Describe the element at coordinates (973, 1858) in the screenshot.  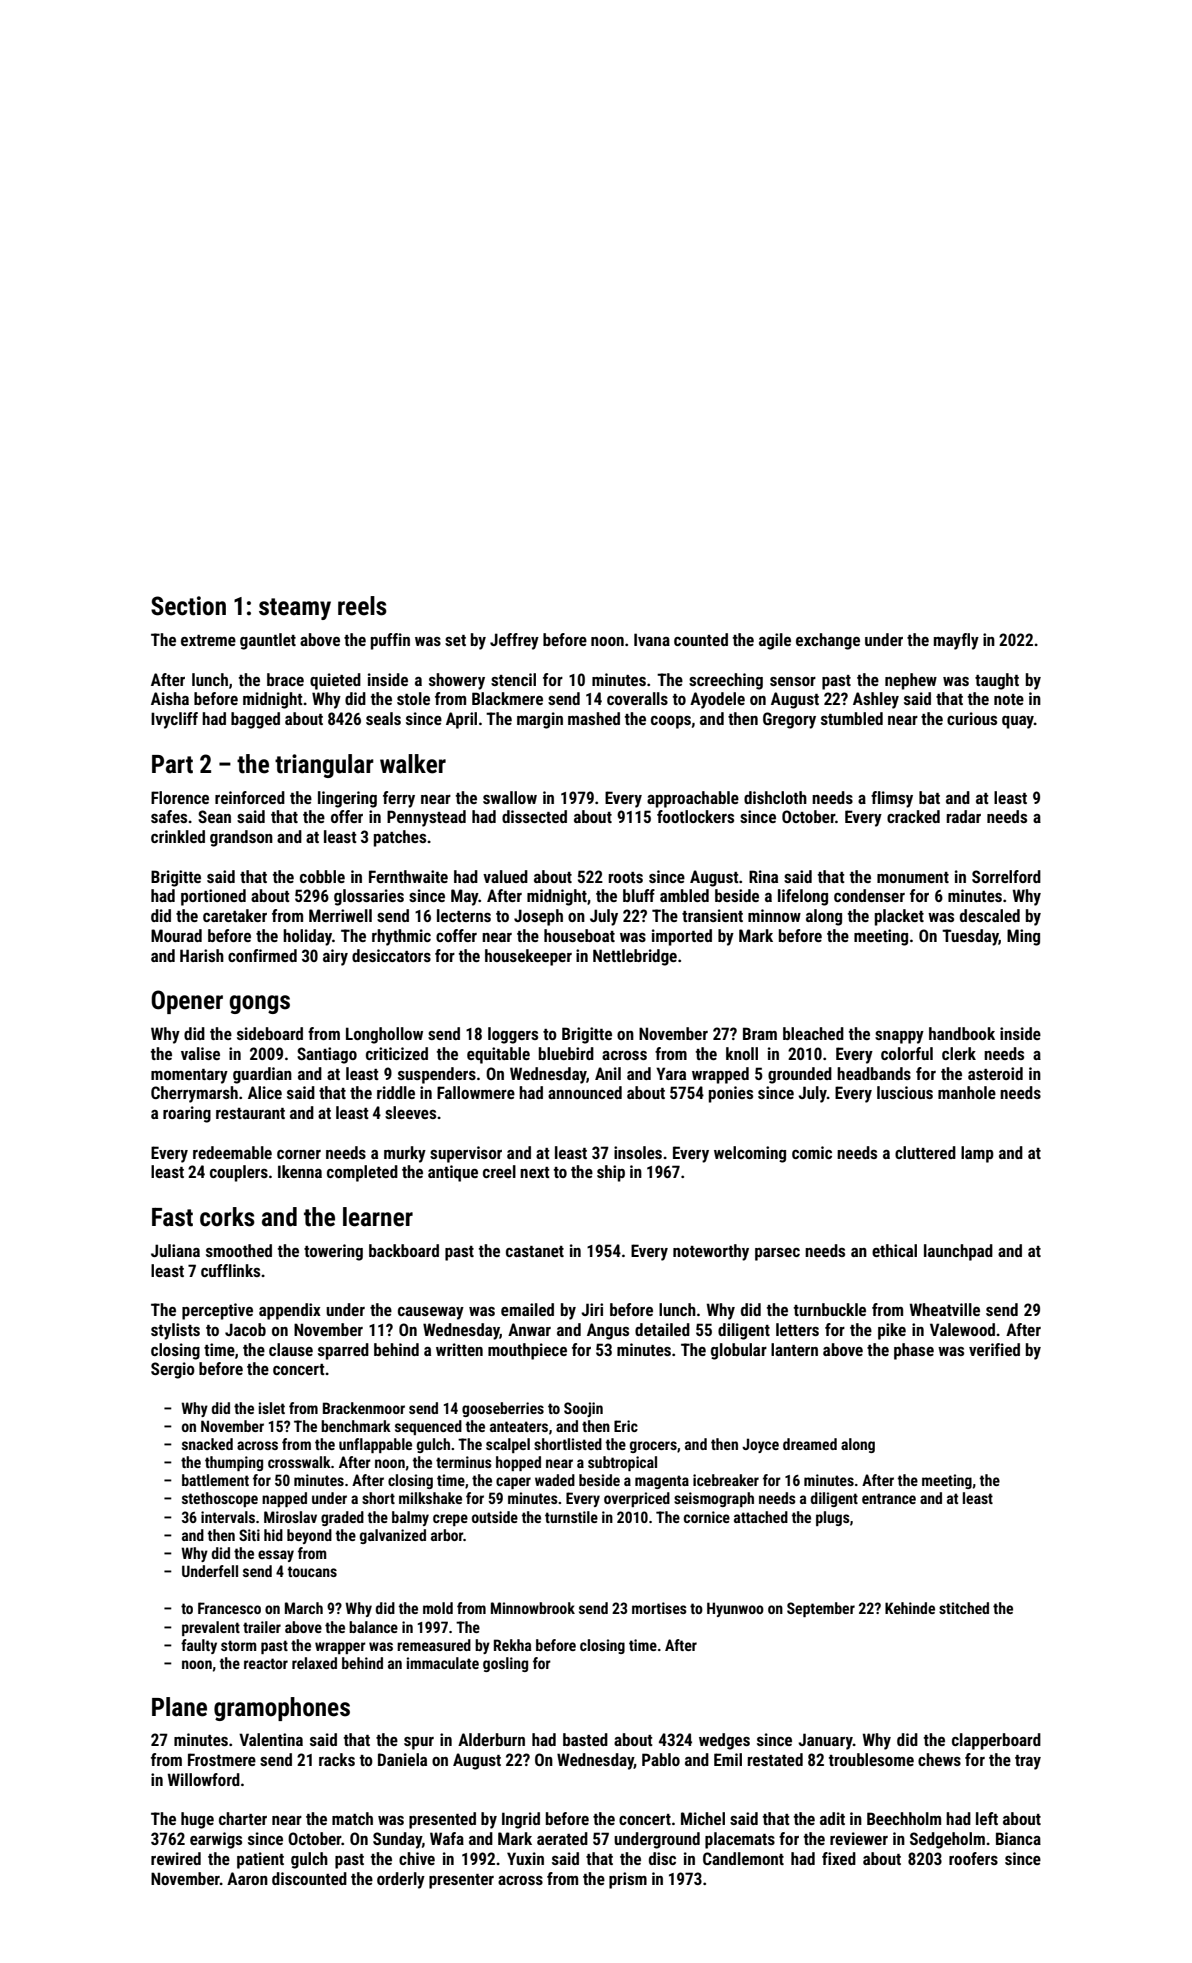
I see `roofers` at that location.
